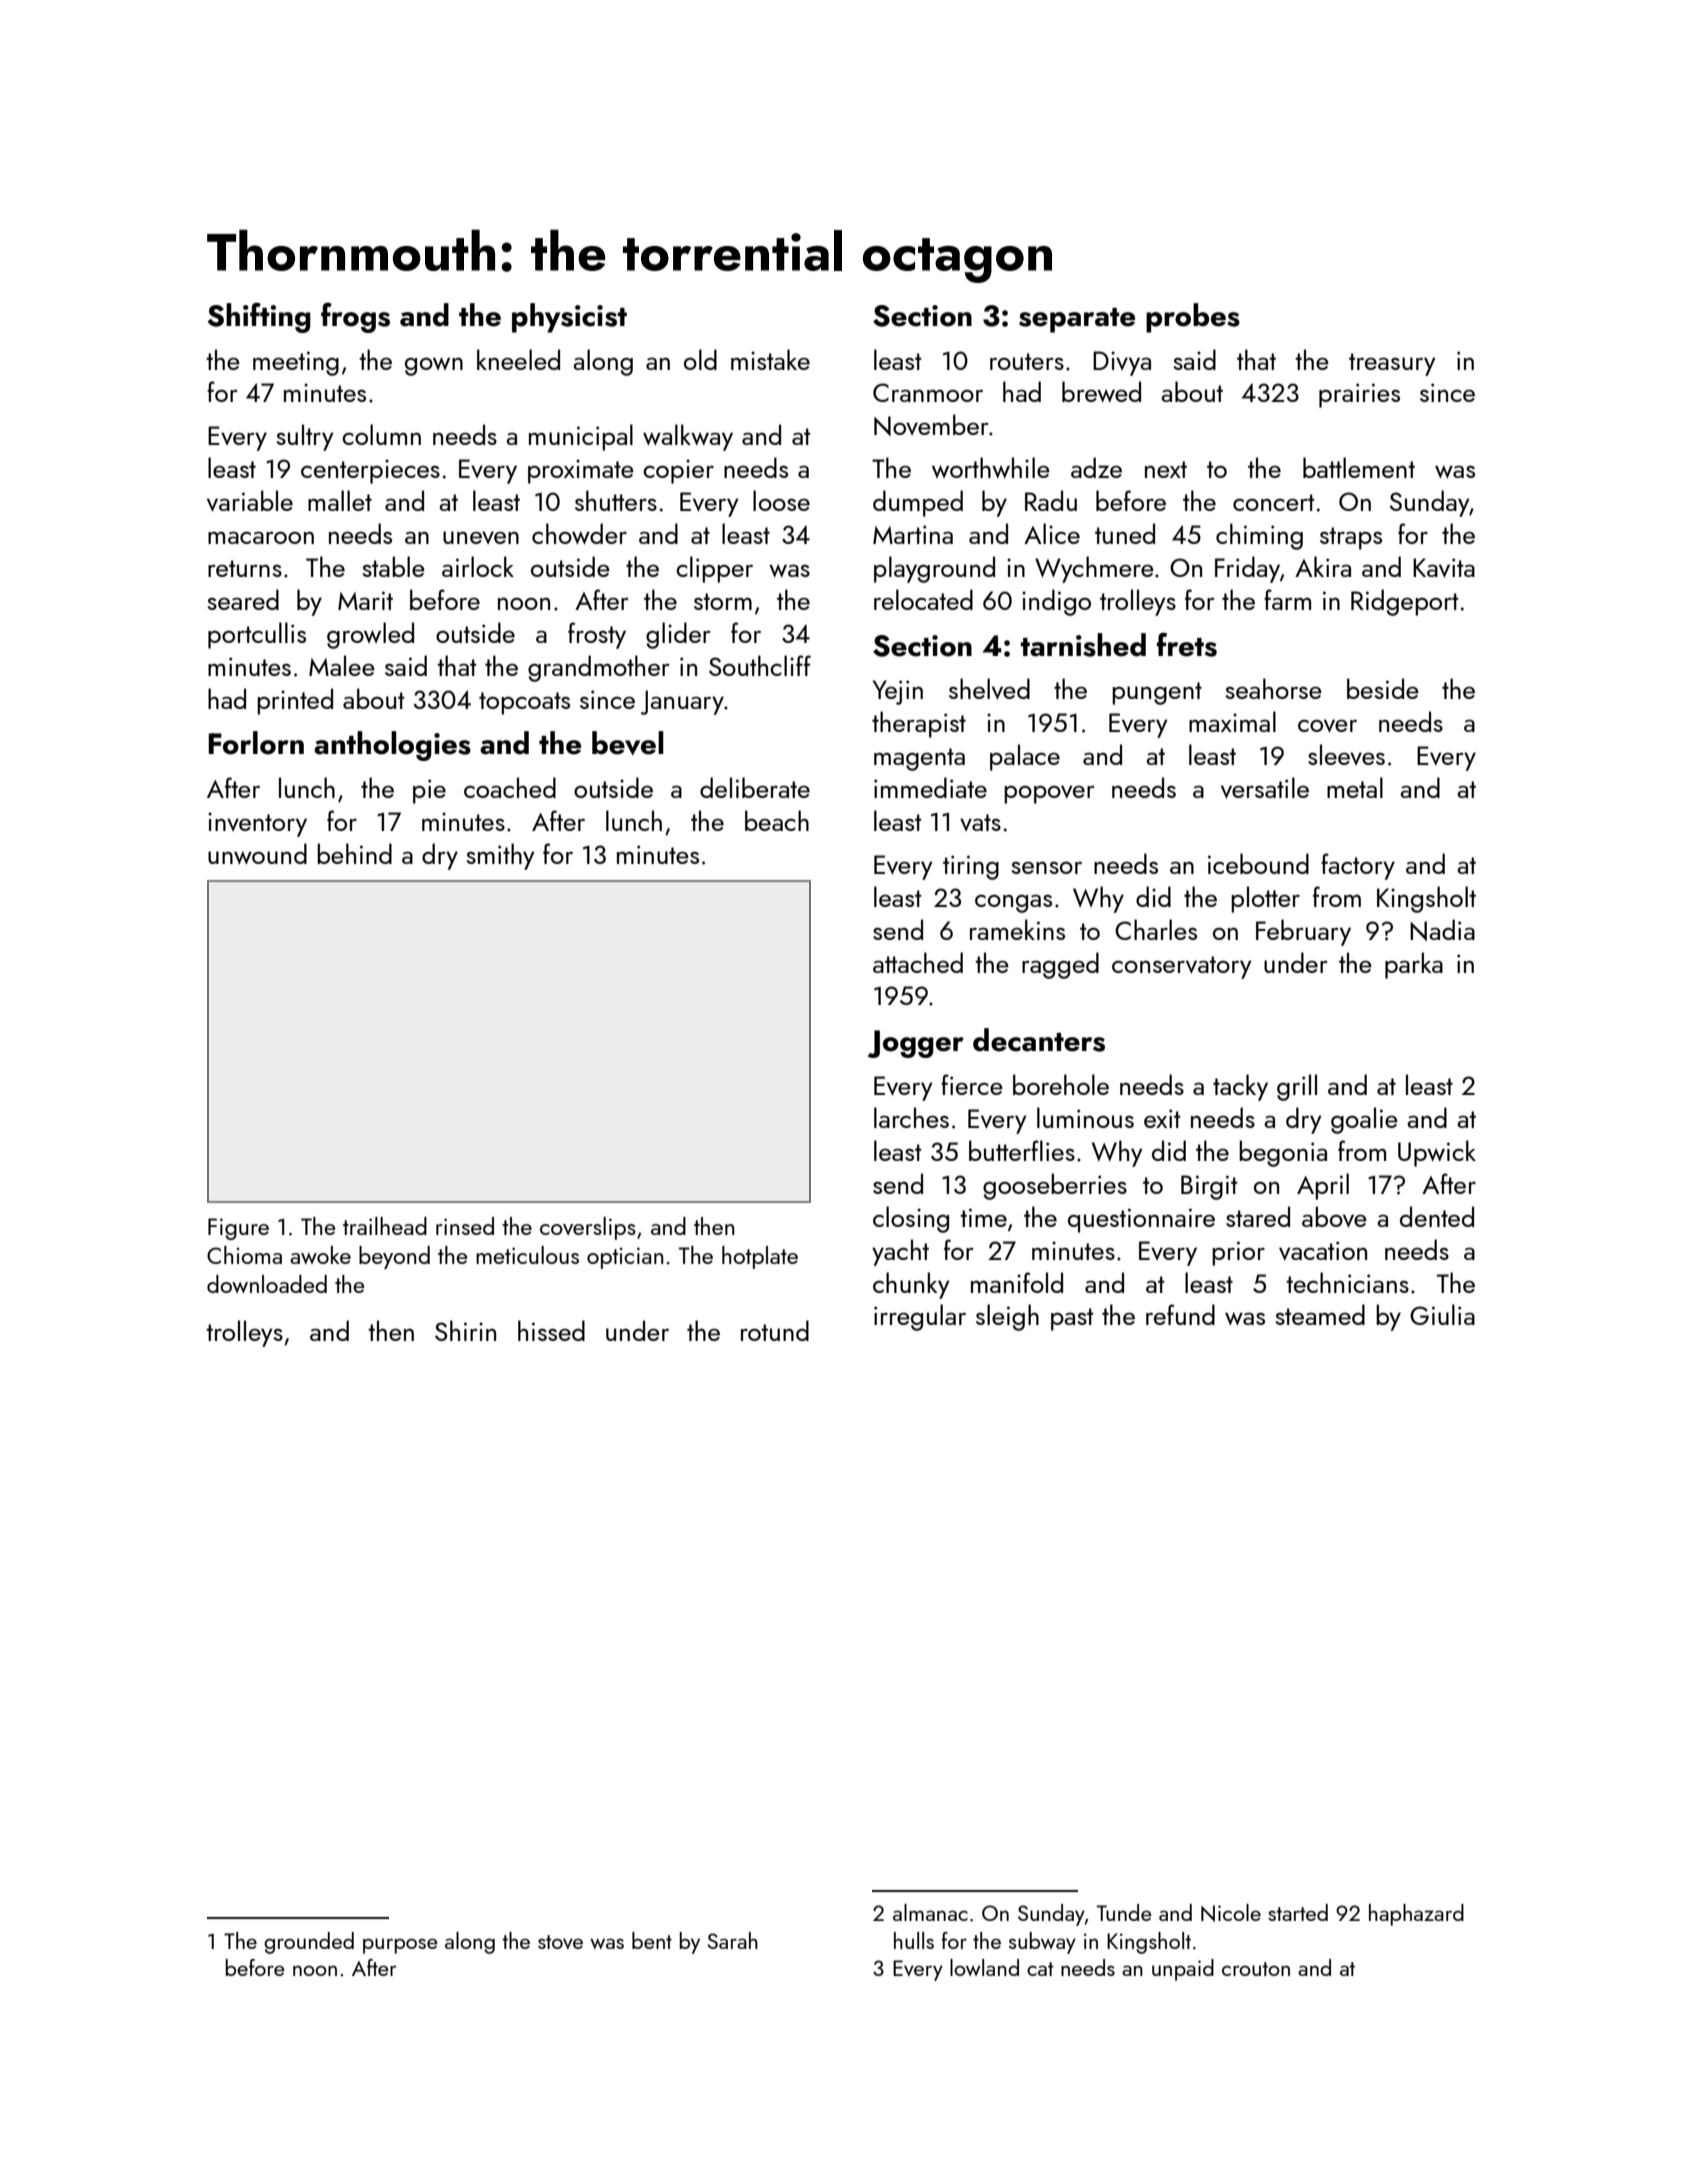 The image size is (1683, 2178). Describe the element at coordinates (1442, 1314) in the image. I see `Giulia` at that location.
